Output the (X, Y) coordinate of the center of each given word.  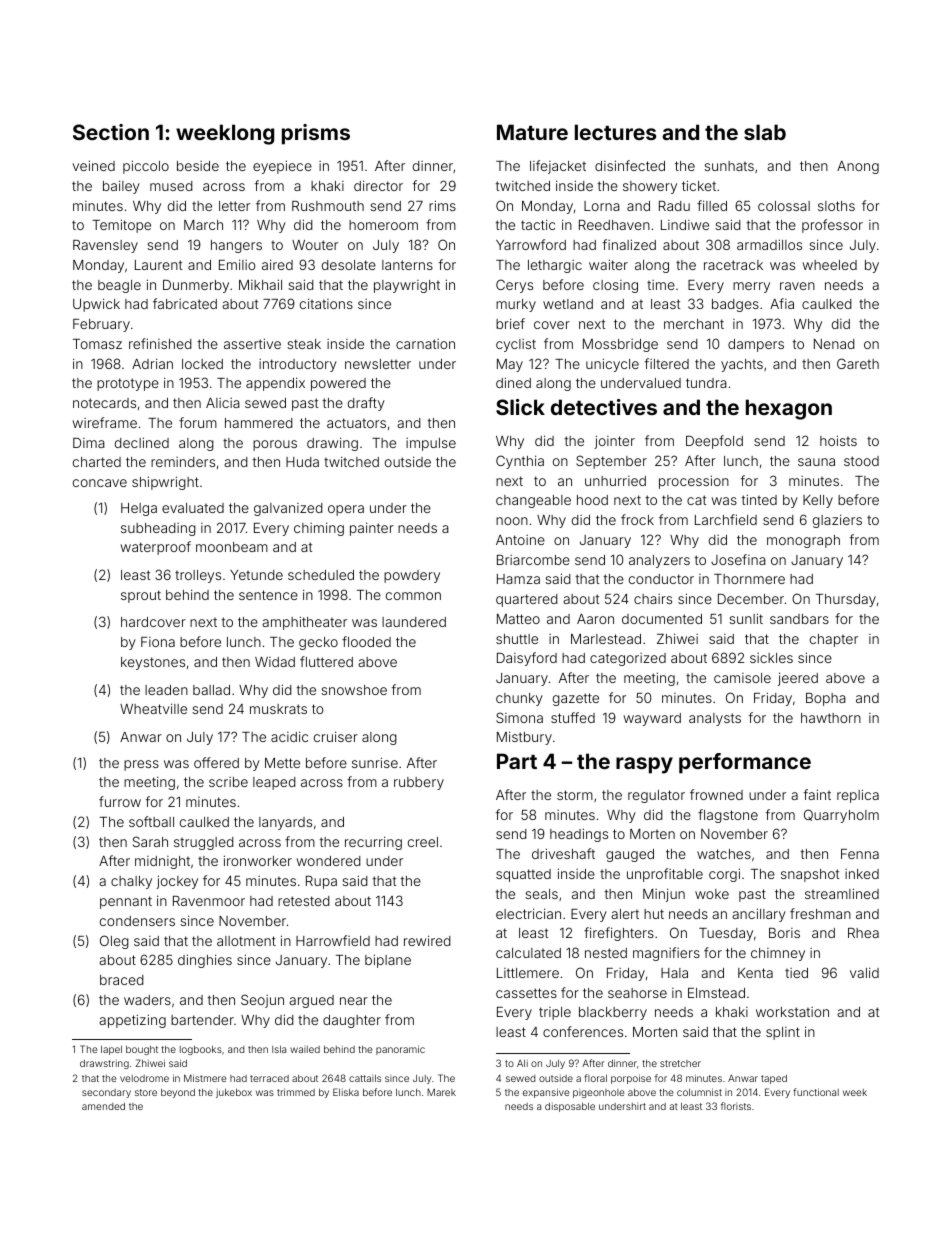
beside (198, 166)
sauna (816, 462)
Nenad (834, 344)
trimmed (296, 1092)
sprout (141, 596)
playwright (407, 286)
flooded (366, 641)
